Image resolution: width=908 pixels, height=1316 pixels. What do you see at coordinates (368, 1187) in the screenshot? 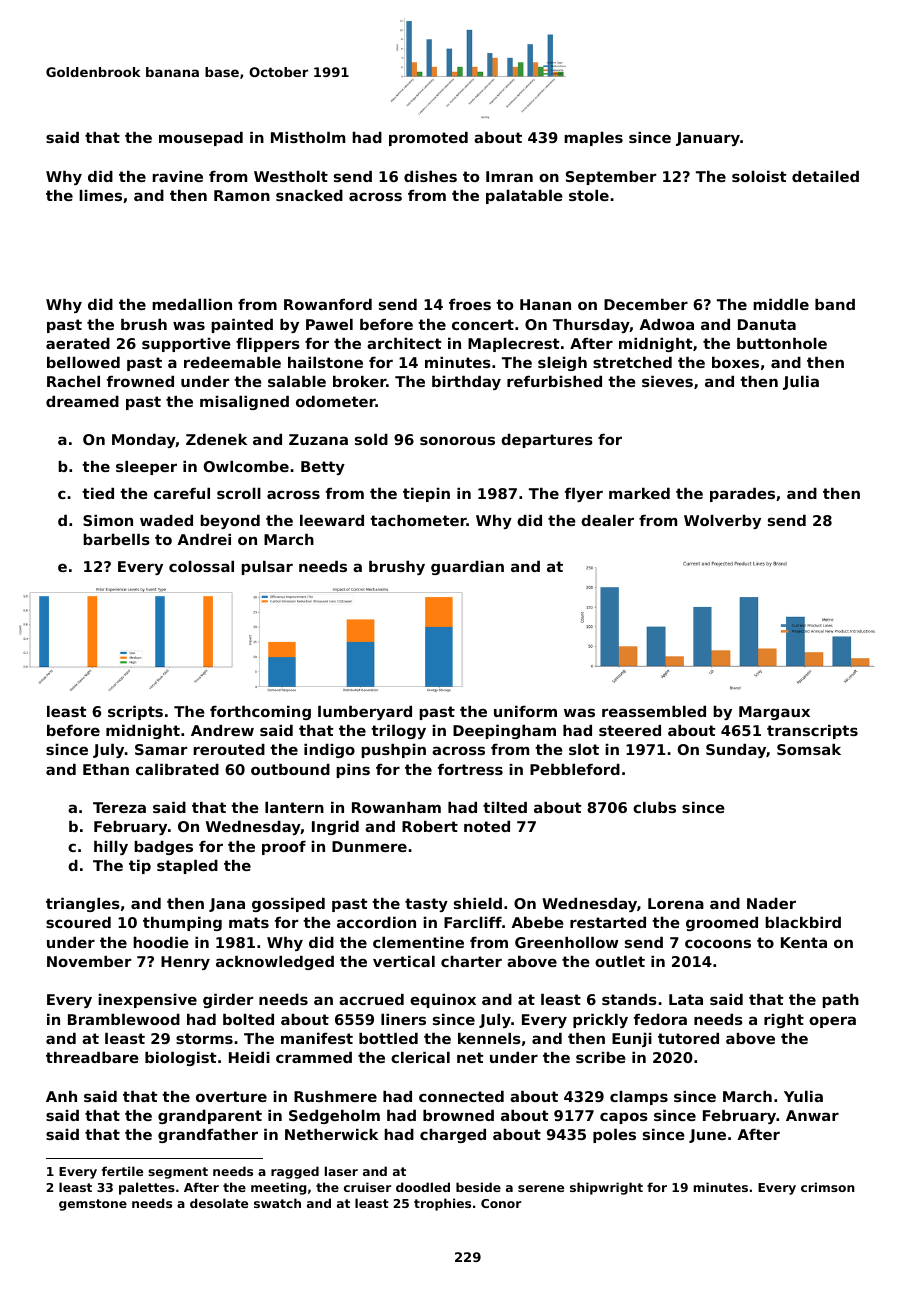
I see `cruiser` at bounding box center [368, 1187].
